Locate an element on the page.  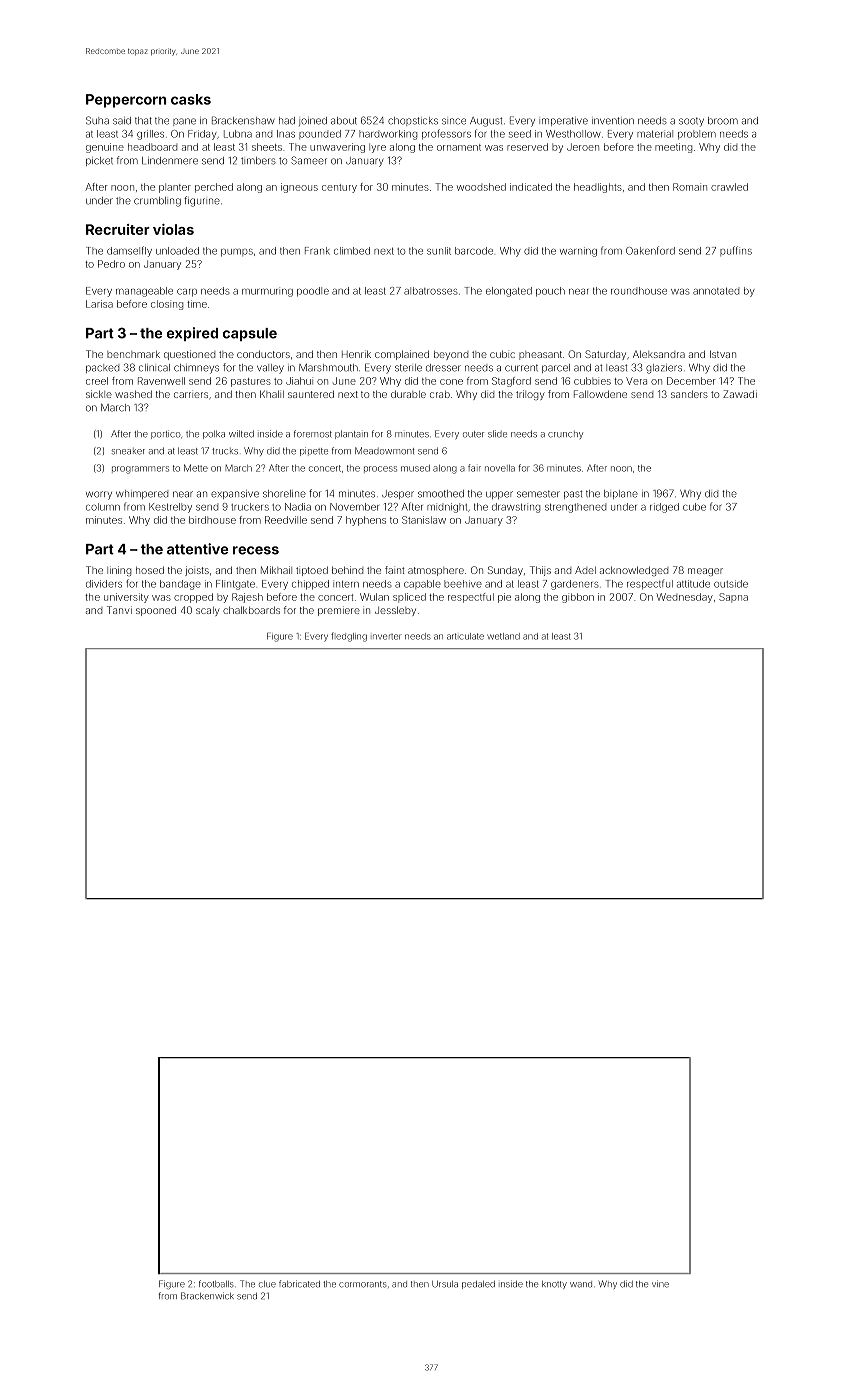
Henrik is located at coordinates (356, 354).
